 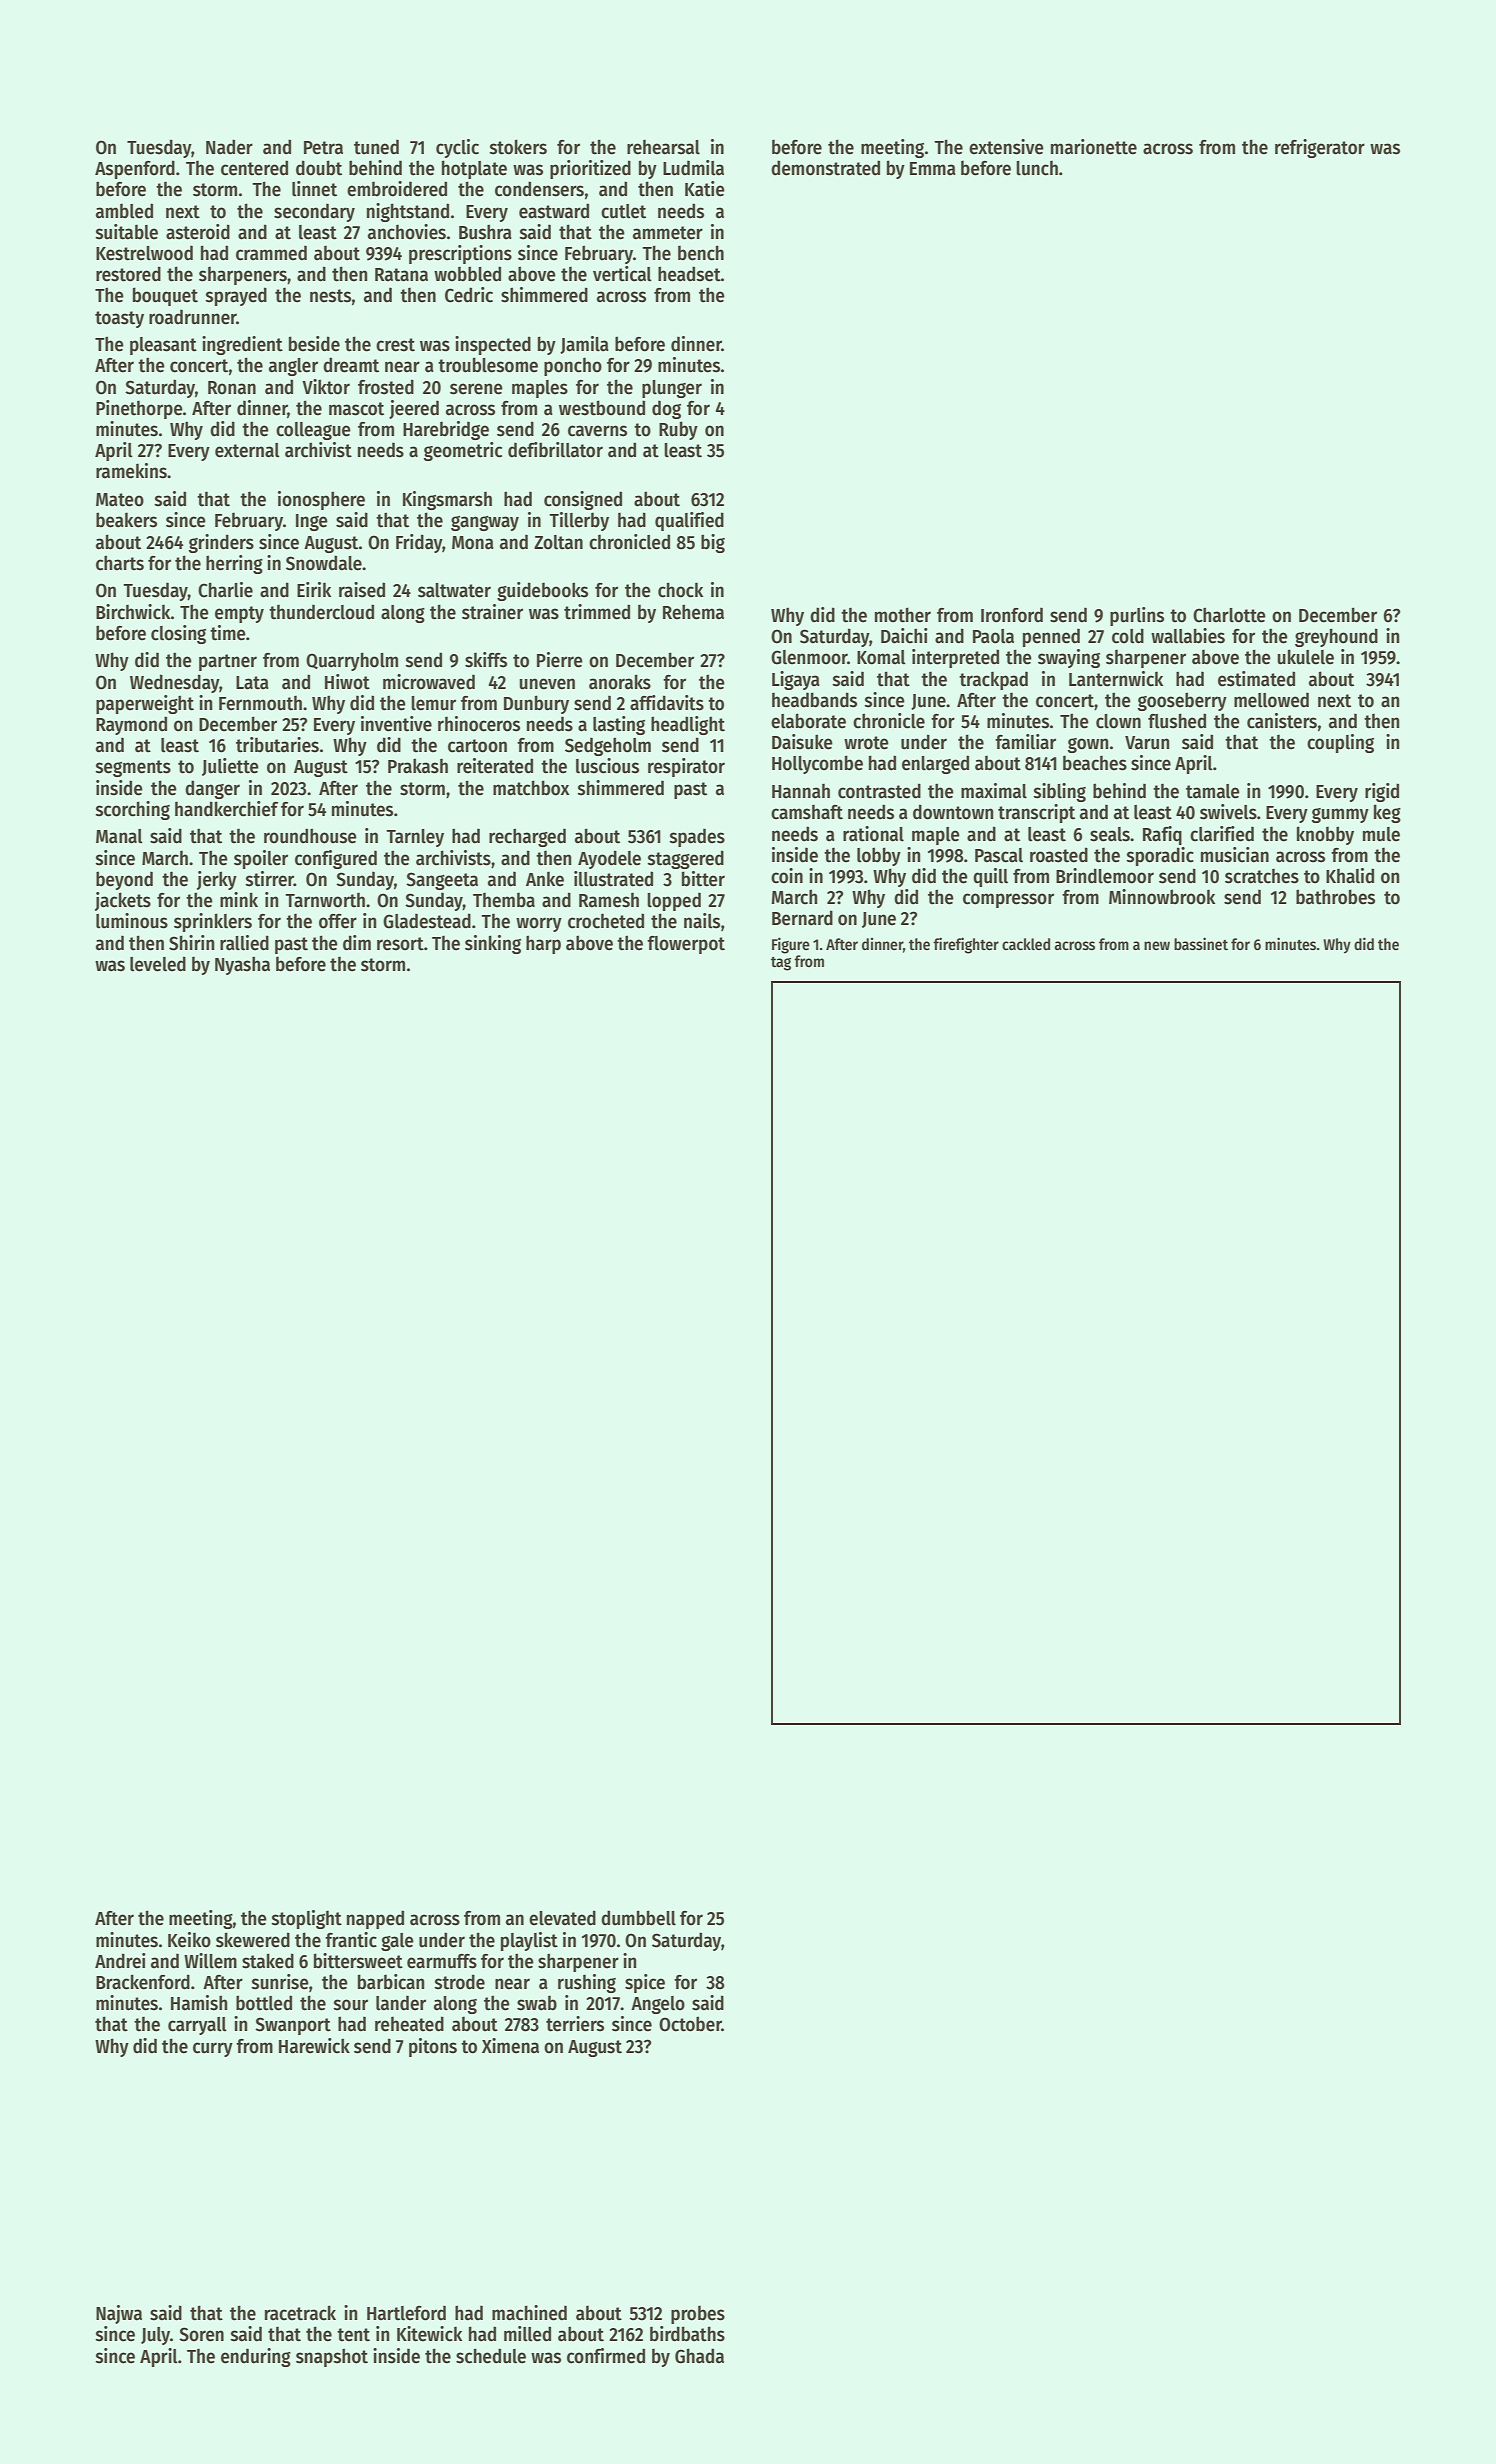 What do you see at coordinates (1335, 897) in the screenshot?
I see `bathrobes` at bounding box center [1335, 897].
